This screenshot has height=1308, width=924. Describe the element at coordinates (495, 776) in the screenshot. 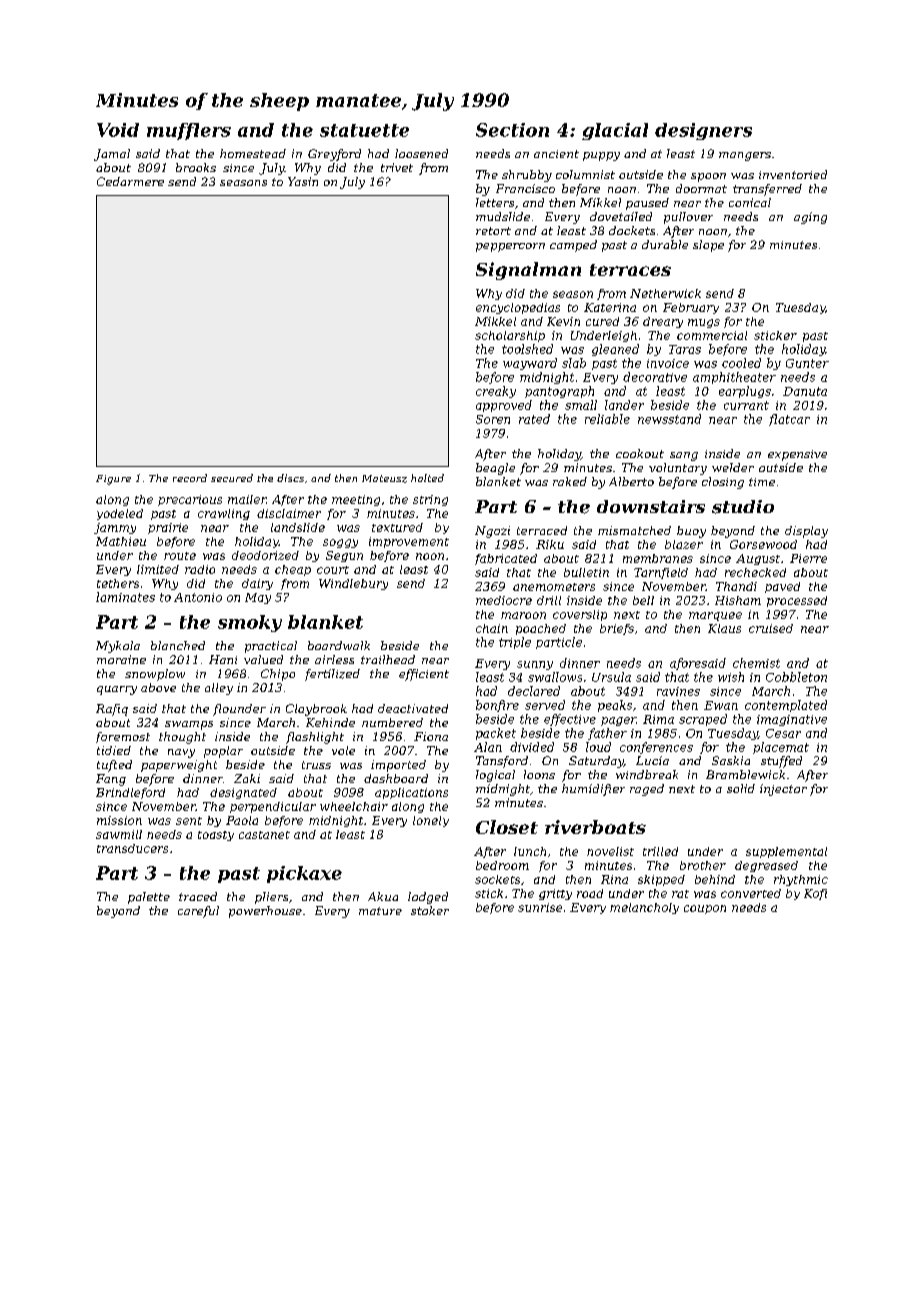

I see `logical` at that location.
